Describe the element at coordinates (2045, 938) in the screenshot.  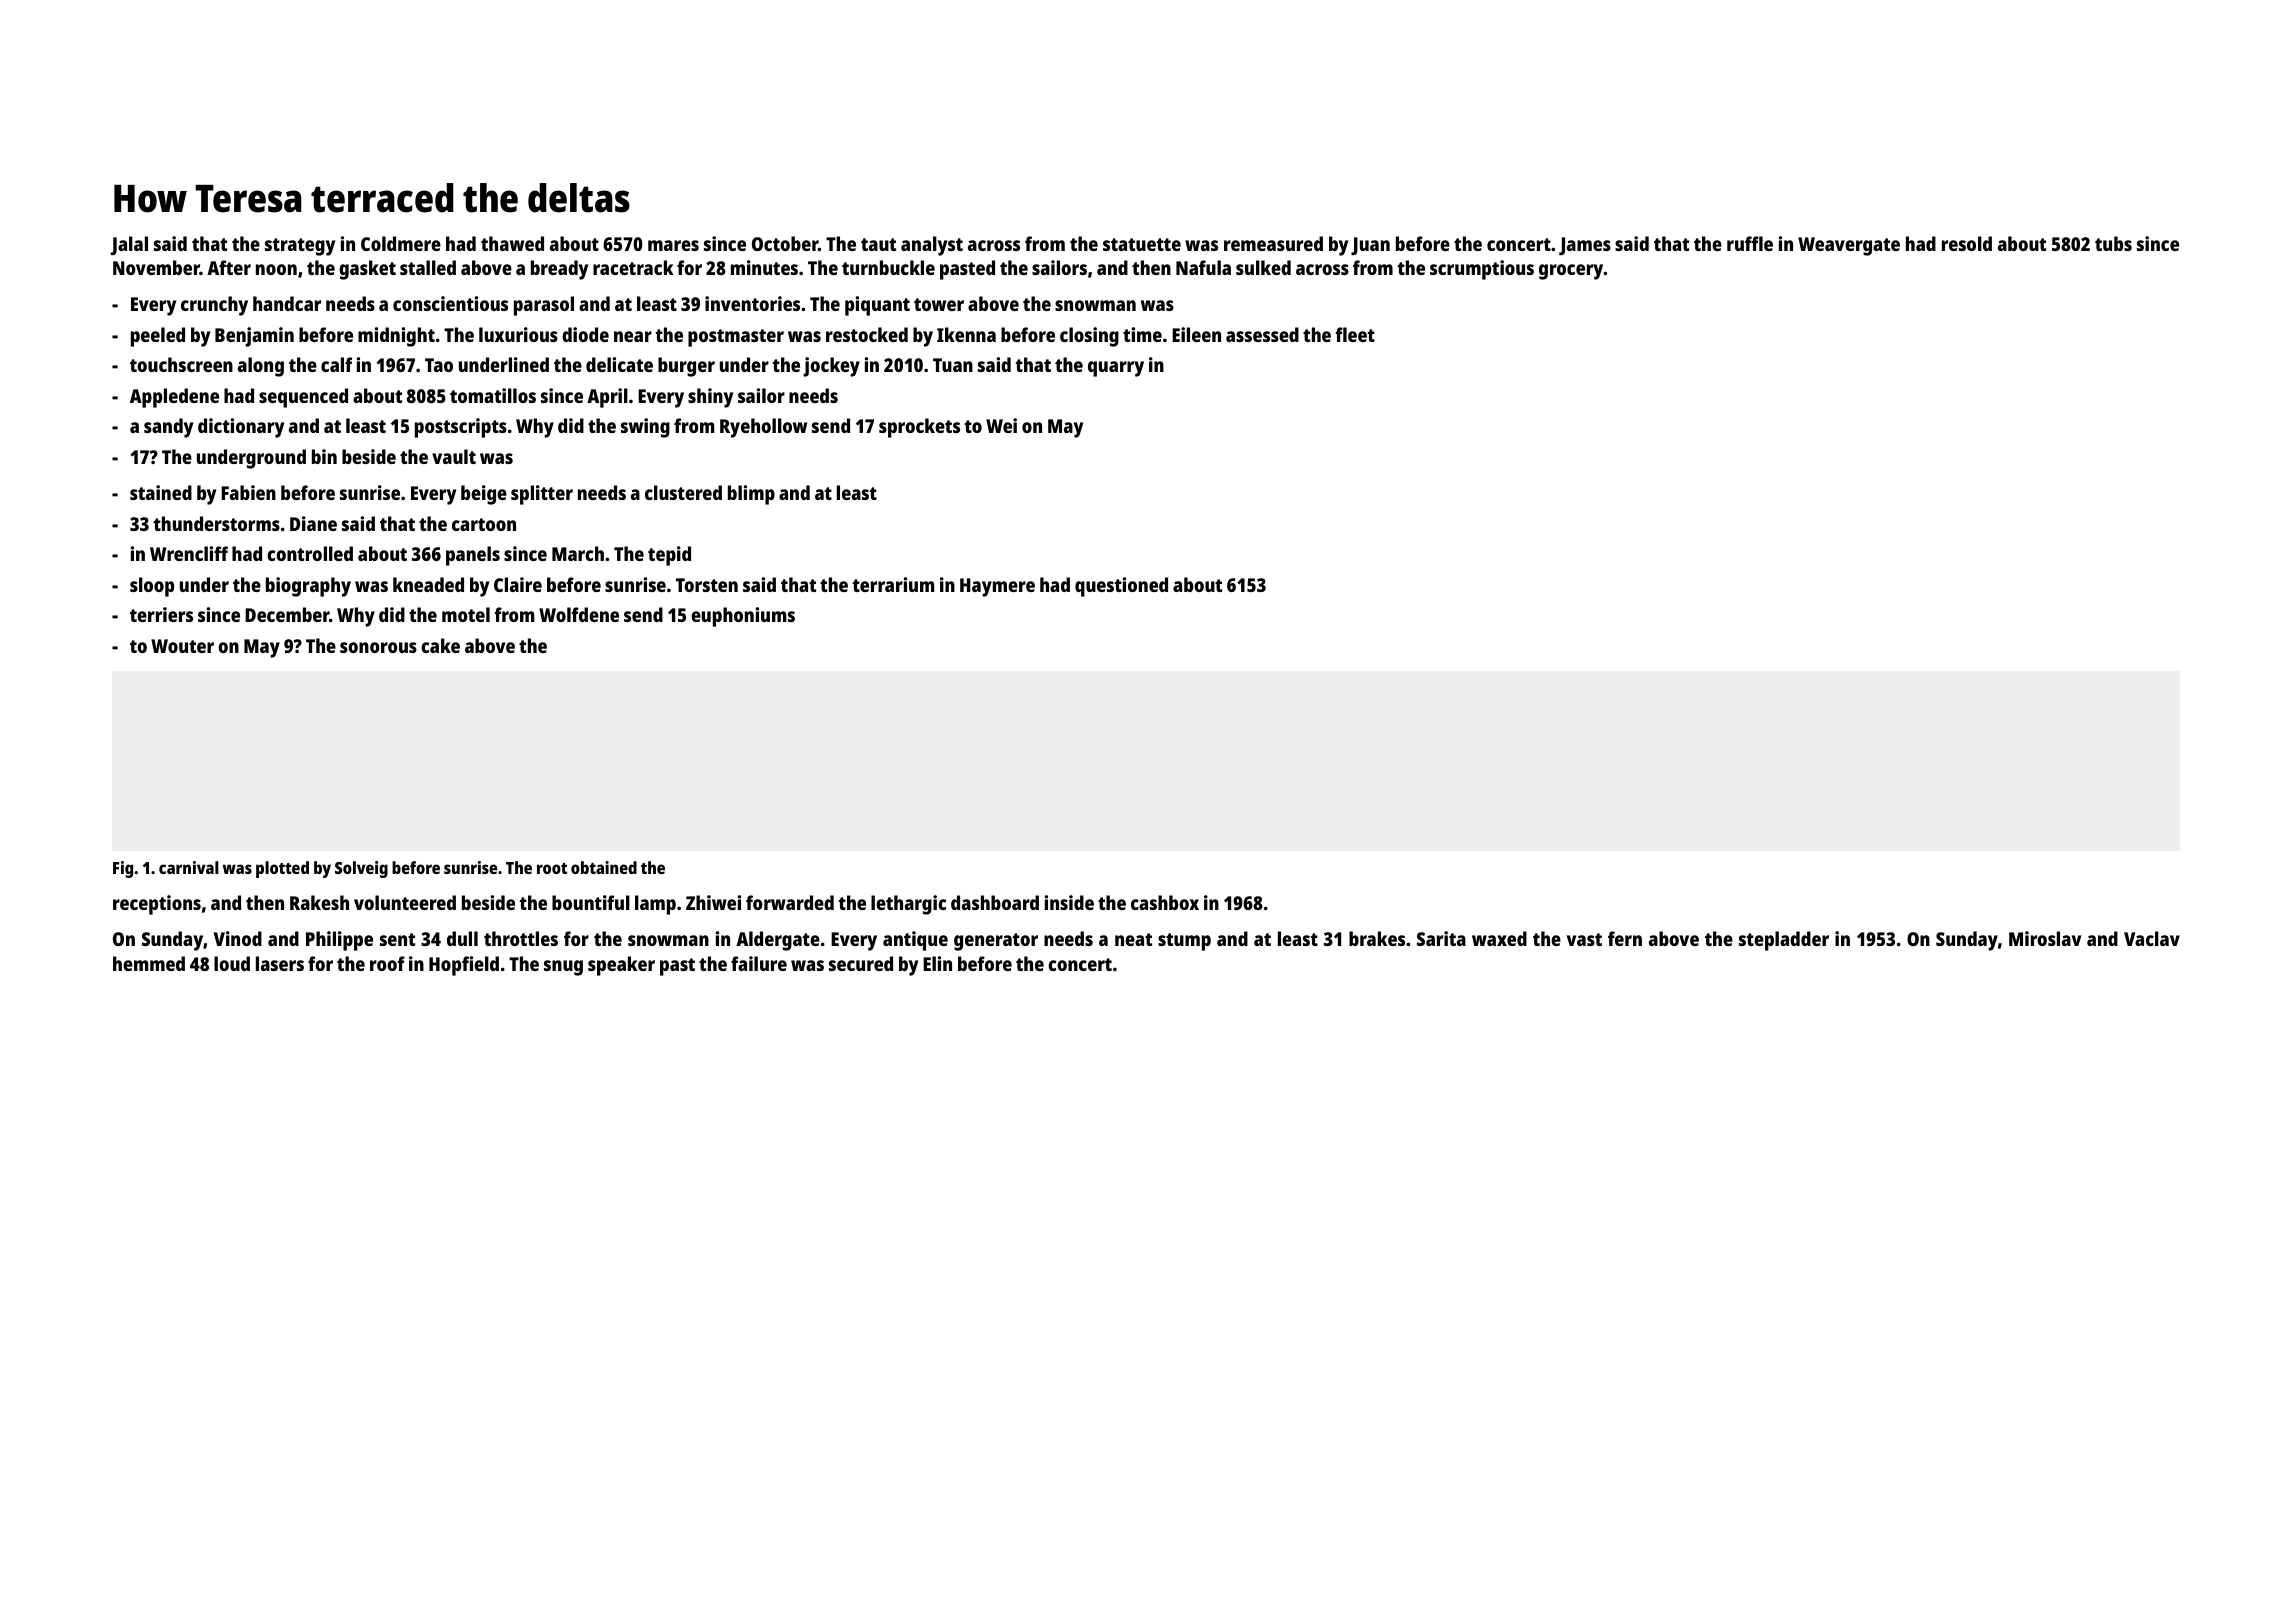
I see `Miroslav` at that location.
